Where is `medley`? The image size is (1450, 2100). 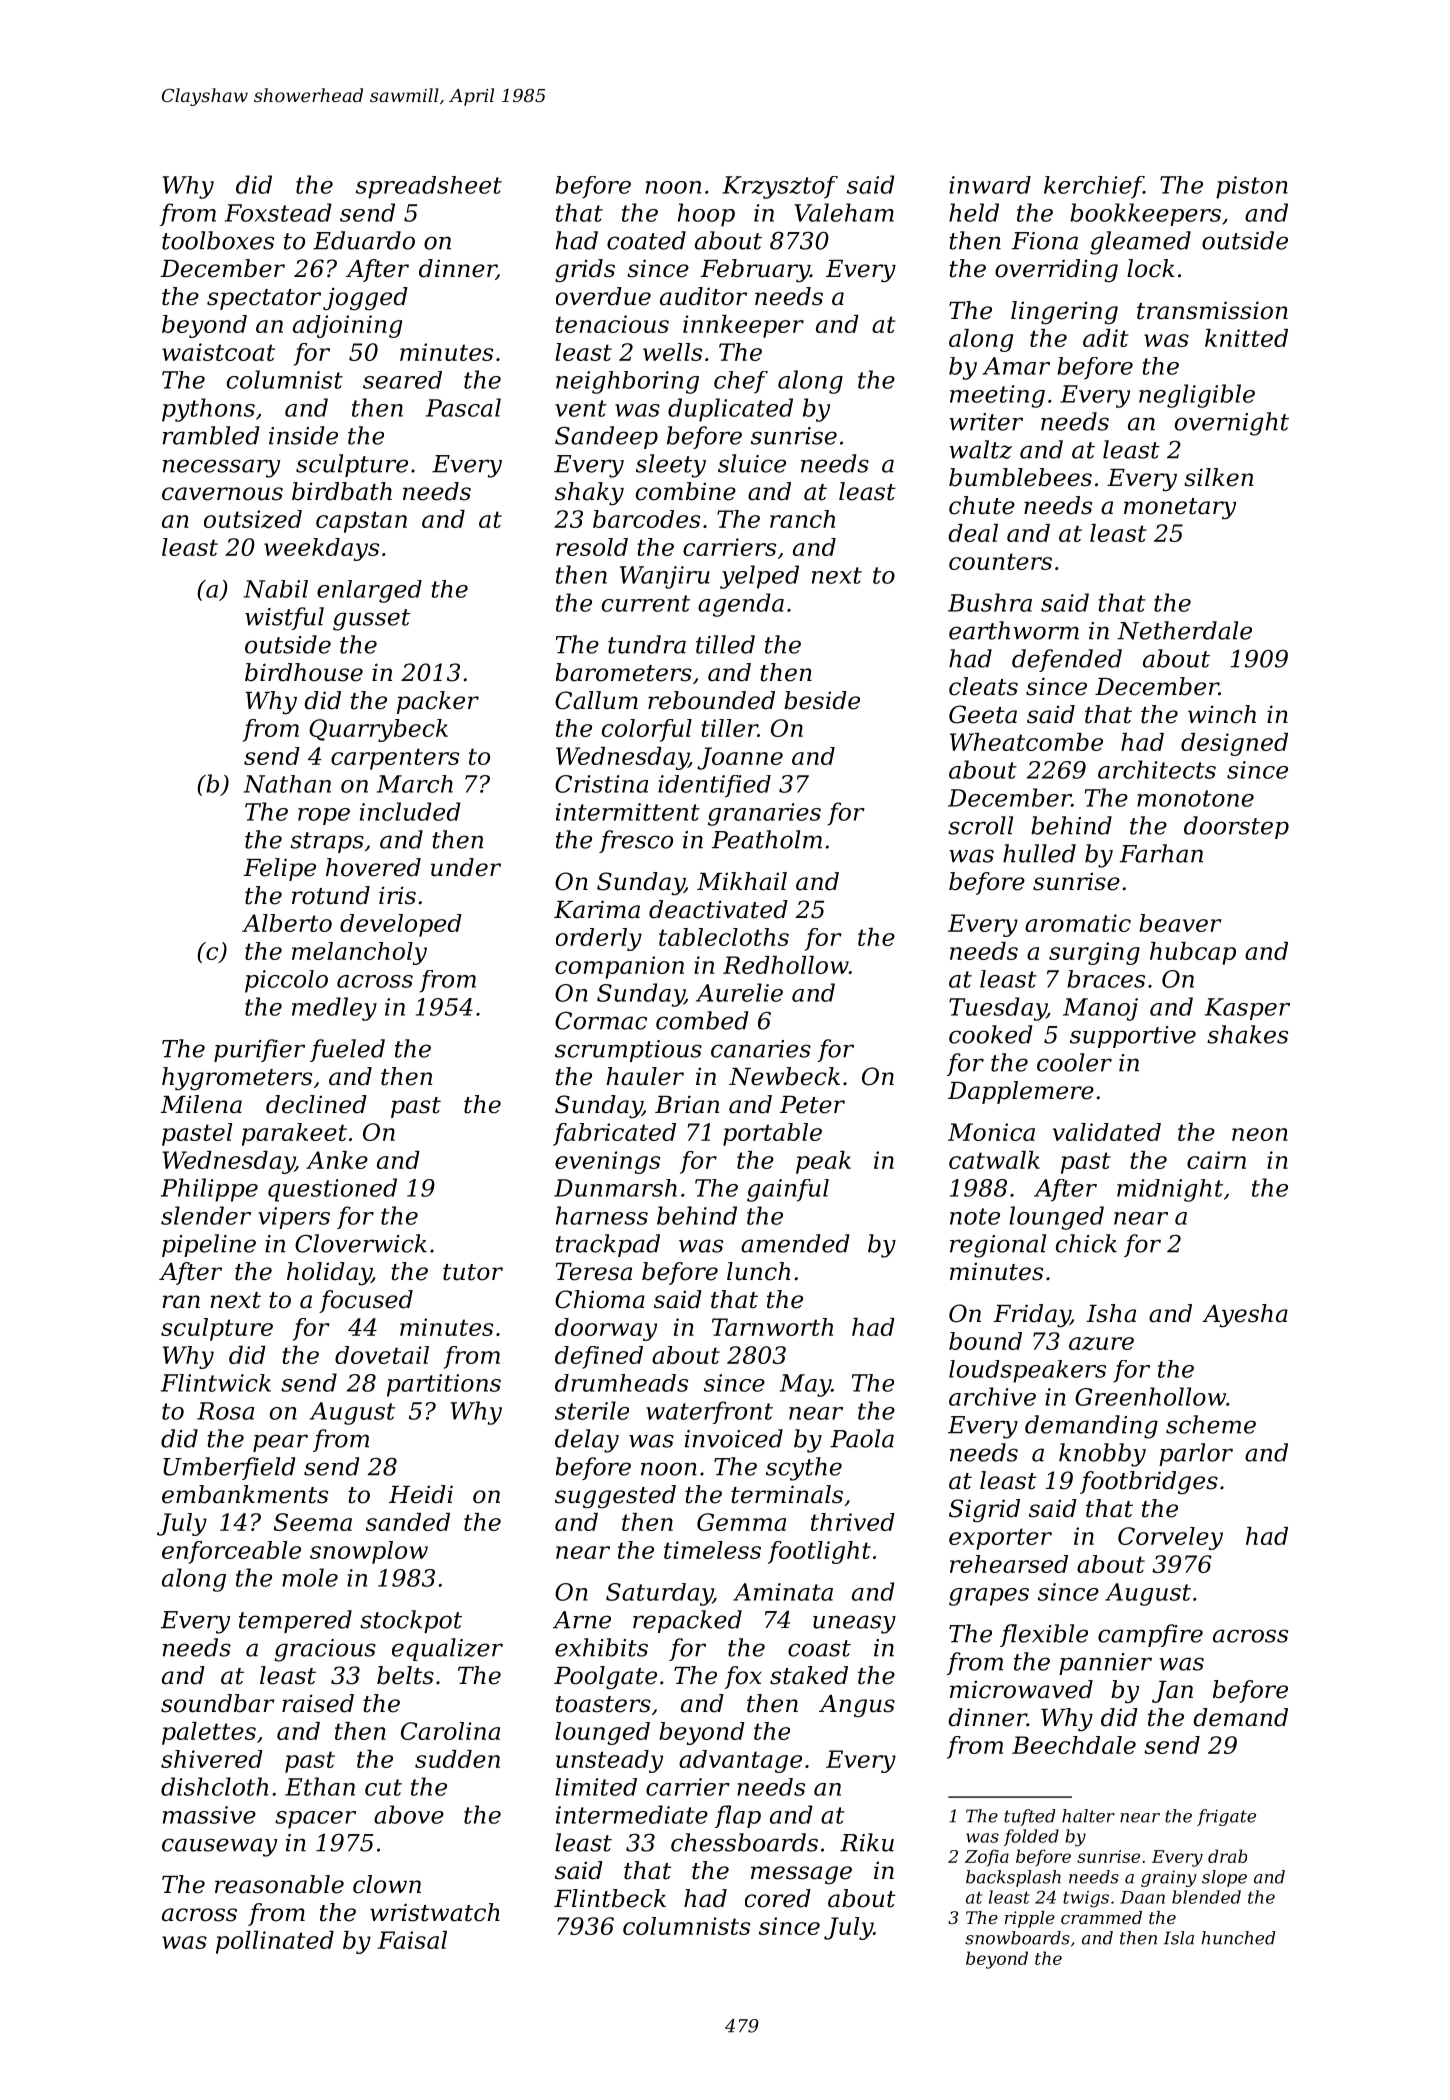 medley is located at coordinates (334, 1009).
